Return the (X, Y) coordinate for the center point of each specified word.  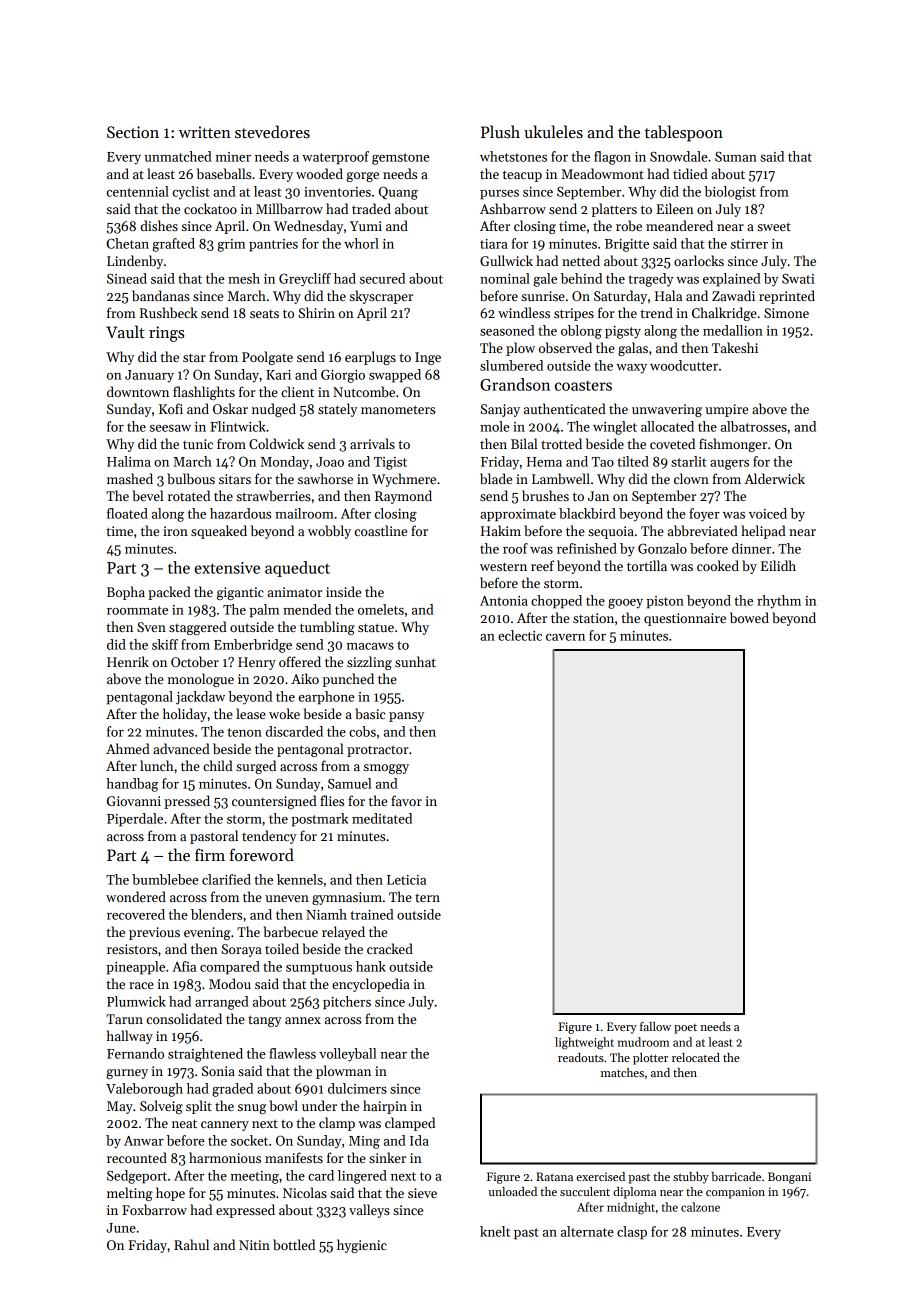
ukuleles (553, 132)
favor (406, 800)
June (121, 1228)
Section (133, 132)
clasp (632, 1233)
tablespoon (684, 133)
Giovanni (134, 801)
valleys (369, 1211)
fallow (655, 1026)
